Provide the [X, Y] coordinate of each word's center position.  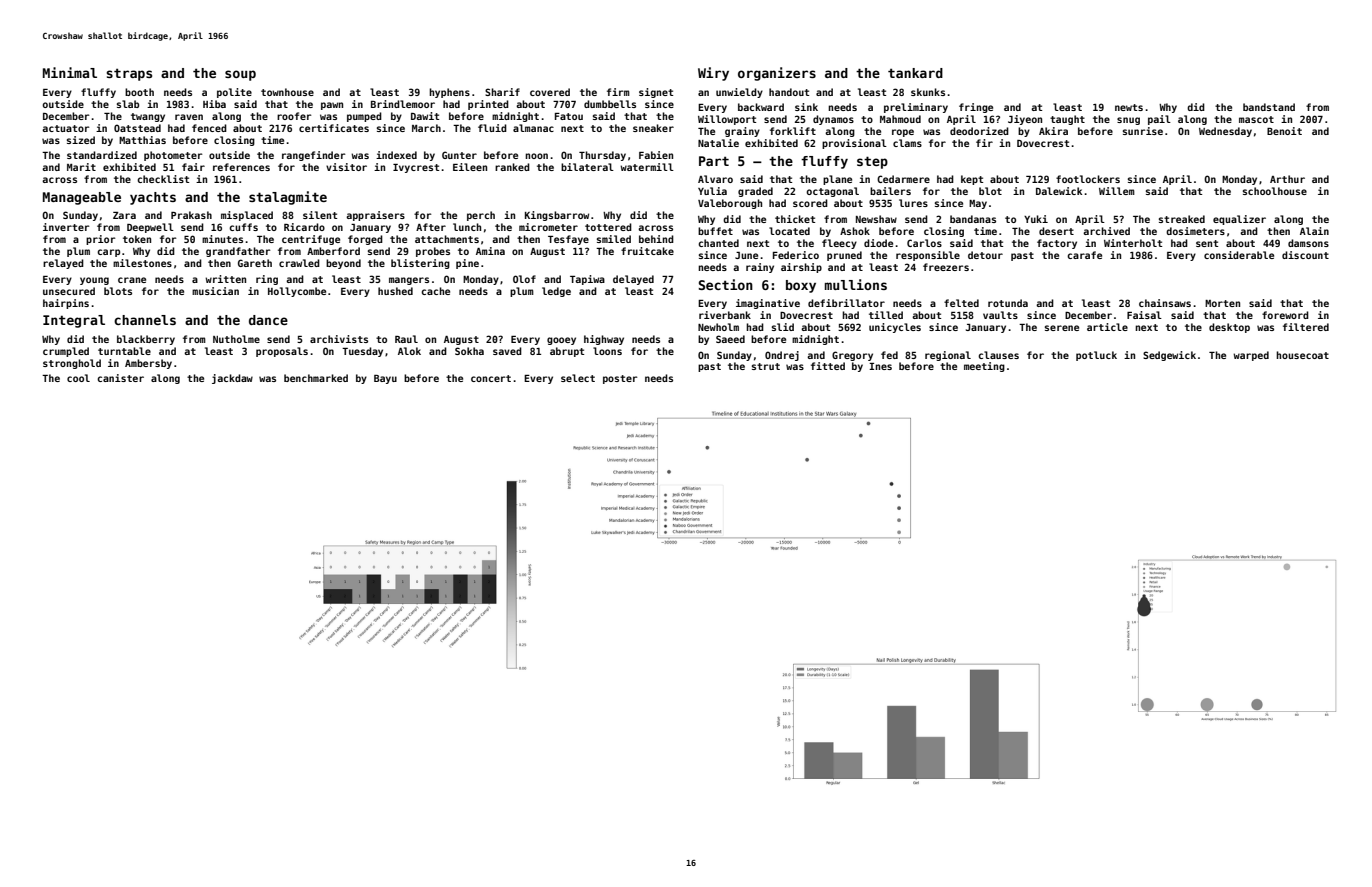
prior [101, 240]
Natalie [718, 143]
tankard [915, 73]
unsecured [69, 291]
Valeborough [730, 204]
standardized [102, 155]
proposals [282, 352]
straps [129, 75]
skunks [928, 92]
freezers [946, 267]
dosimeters [1195, 231]
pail [1159, 120]
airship [801, 268]
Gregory [852, 356]
